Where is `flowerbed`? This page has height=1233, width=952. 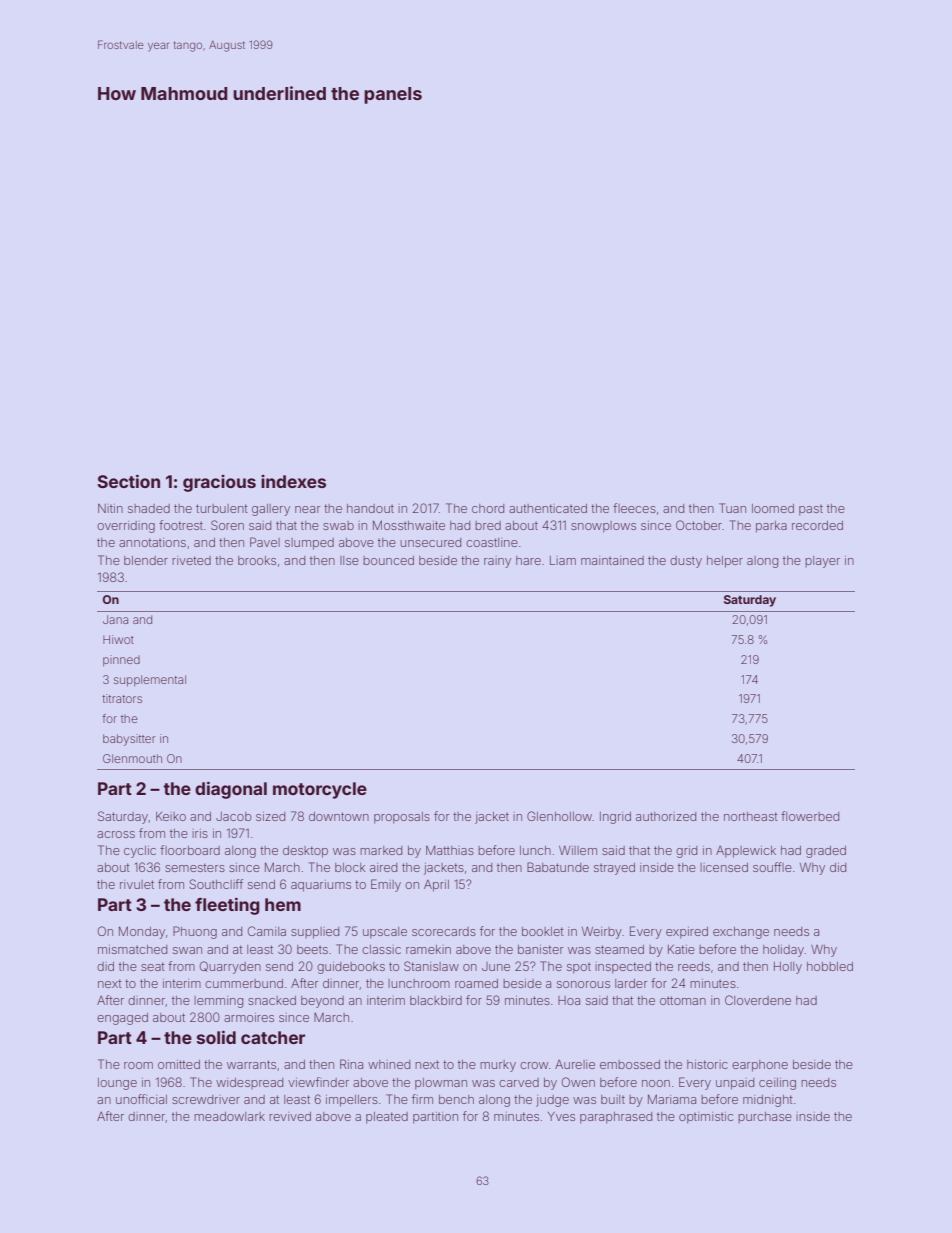 flowerbed is located at coordinates (810, 816).
